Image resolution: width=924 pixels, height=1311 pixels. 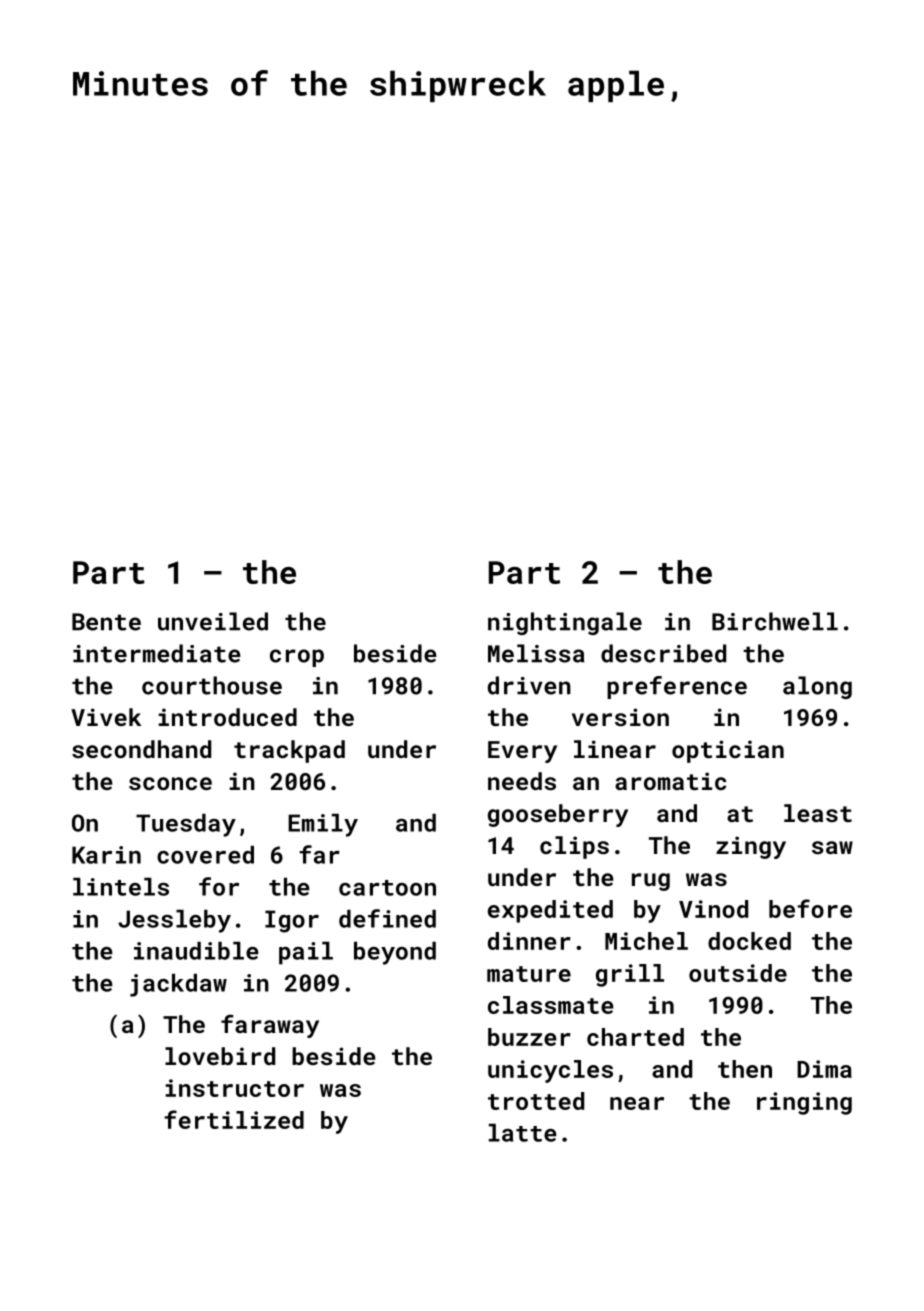 I want to click on version, so click(x=620, y=717).
